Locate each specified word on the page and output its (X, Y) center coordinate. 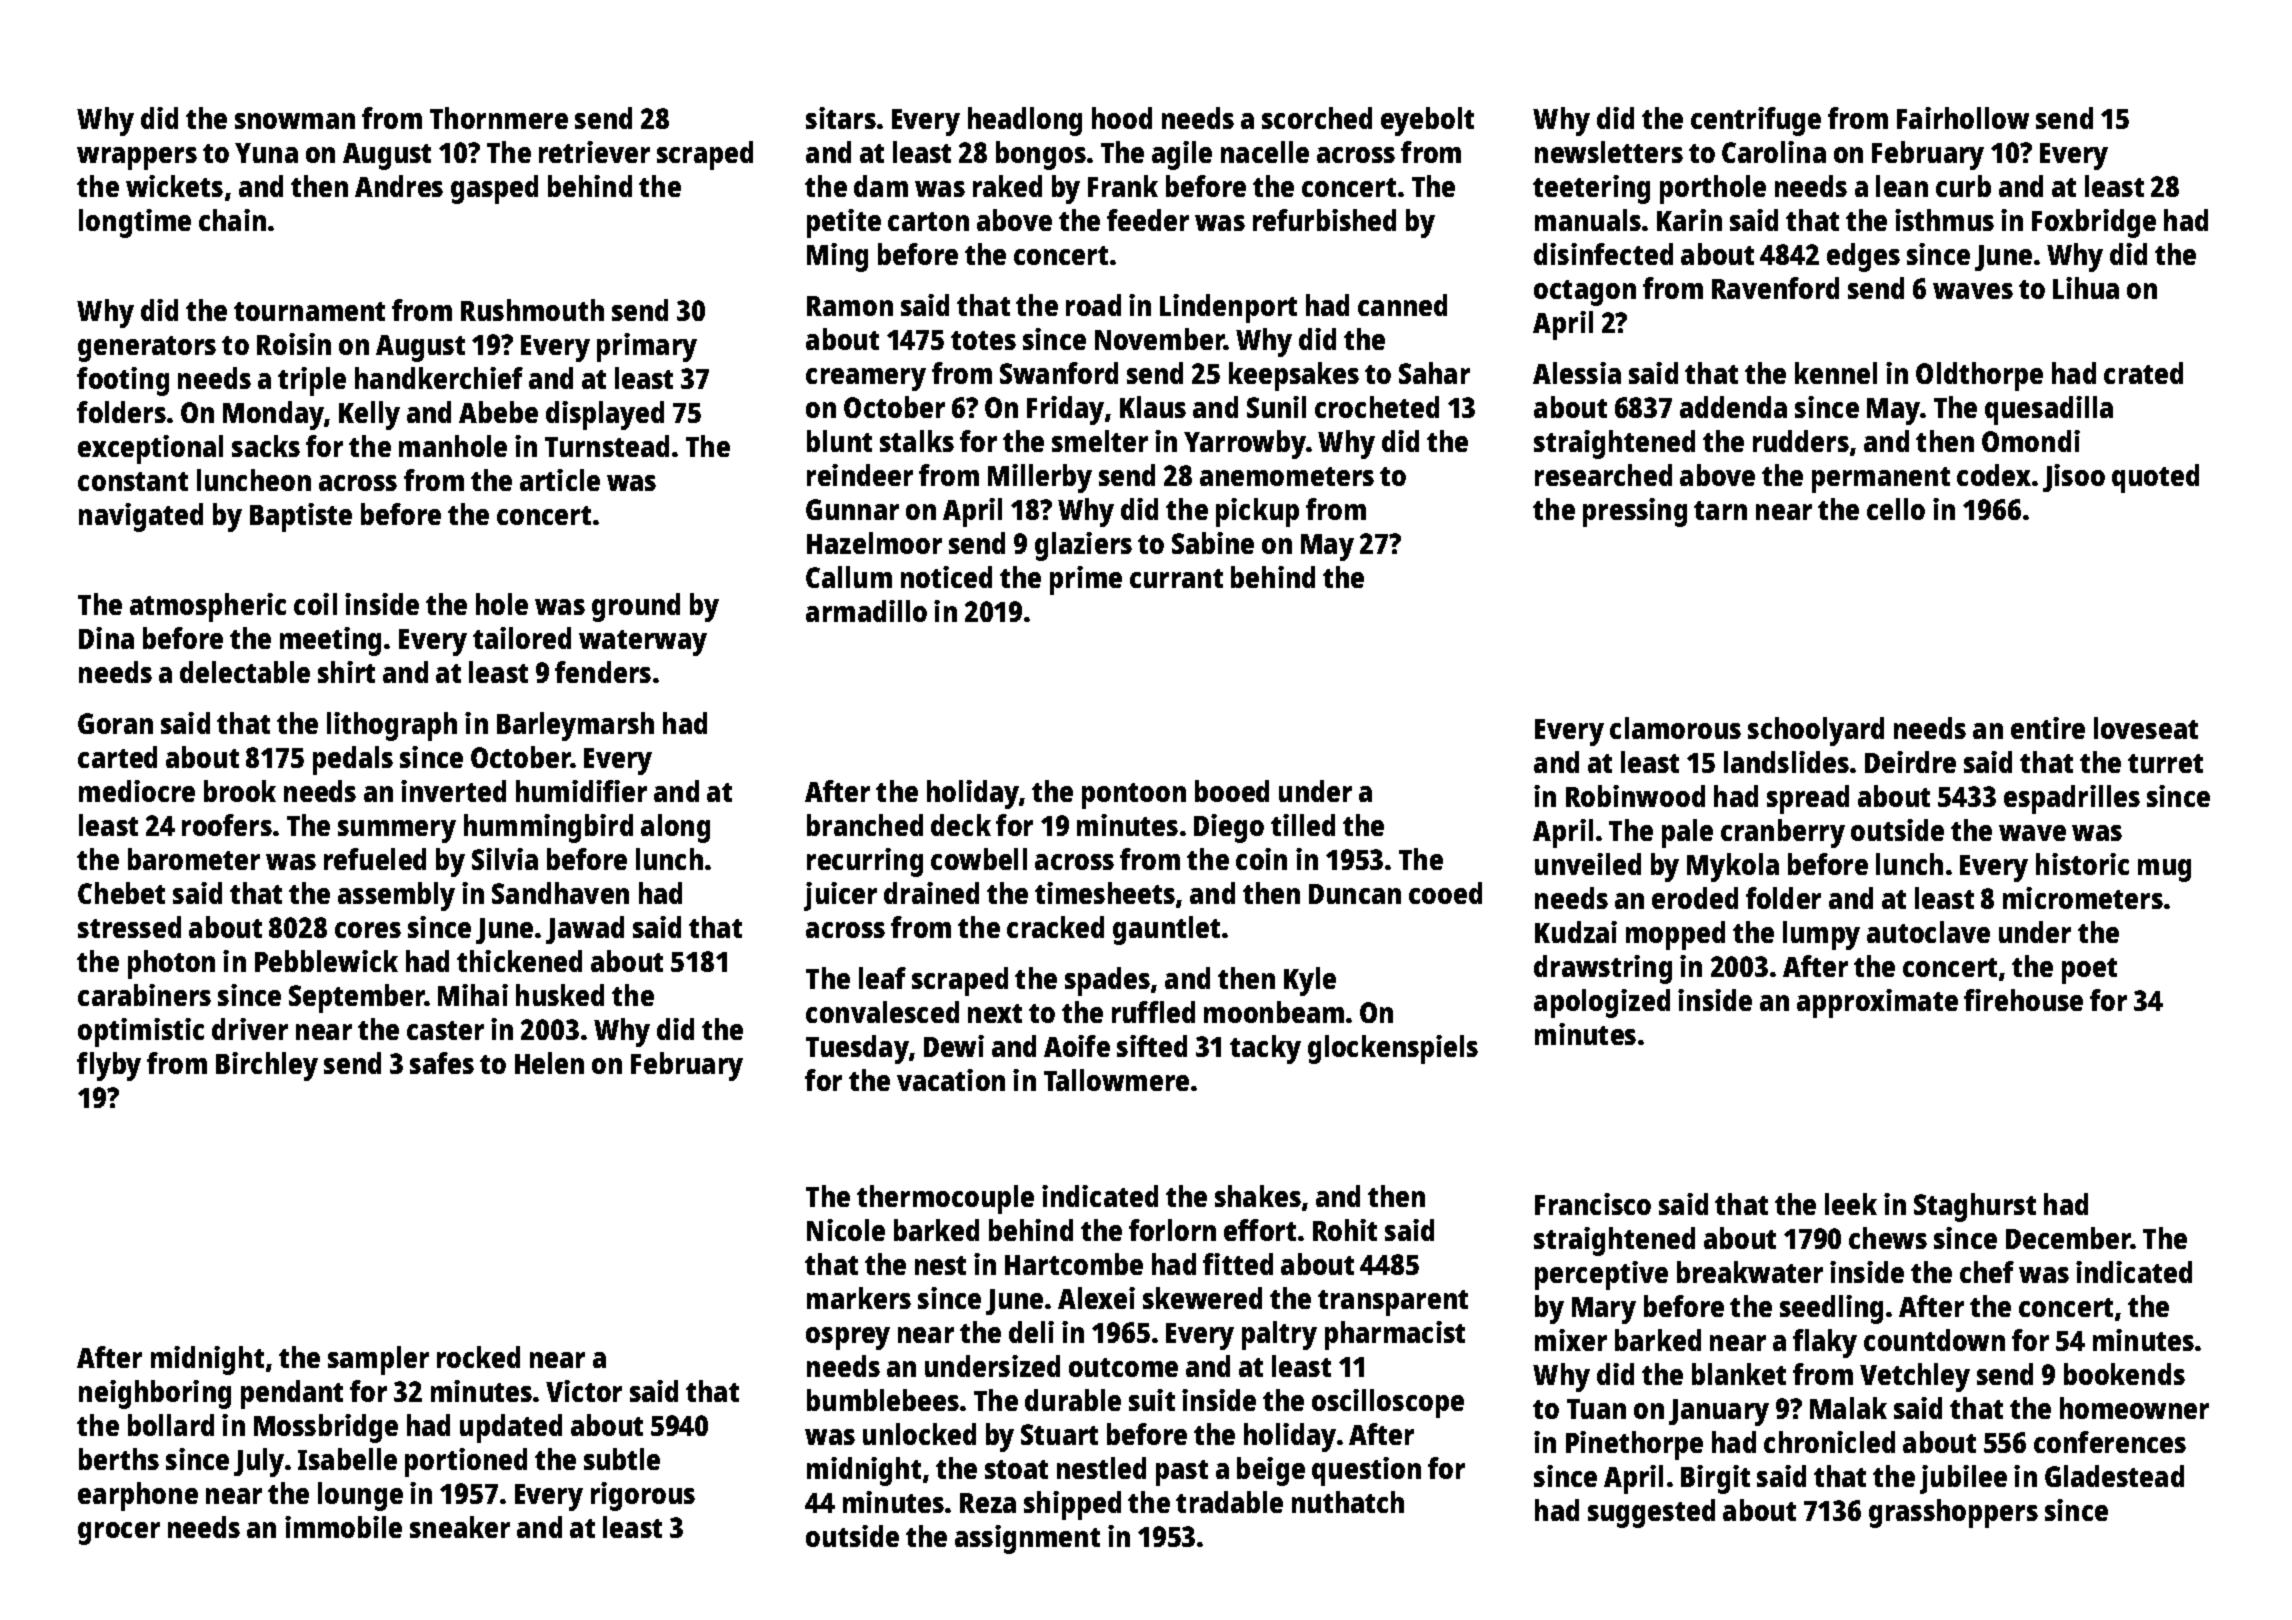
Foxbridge (2094, 223)
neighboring (155, 1394)
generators (147, 349)
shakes (1258, 1196)
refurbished (1324, 220)
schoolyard (1816, 731)
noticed (946, 577)
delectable (245, 672)
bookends (2124, 1374)
